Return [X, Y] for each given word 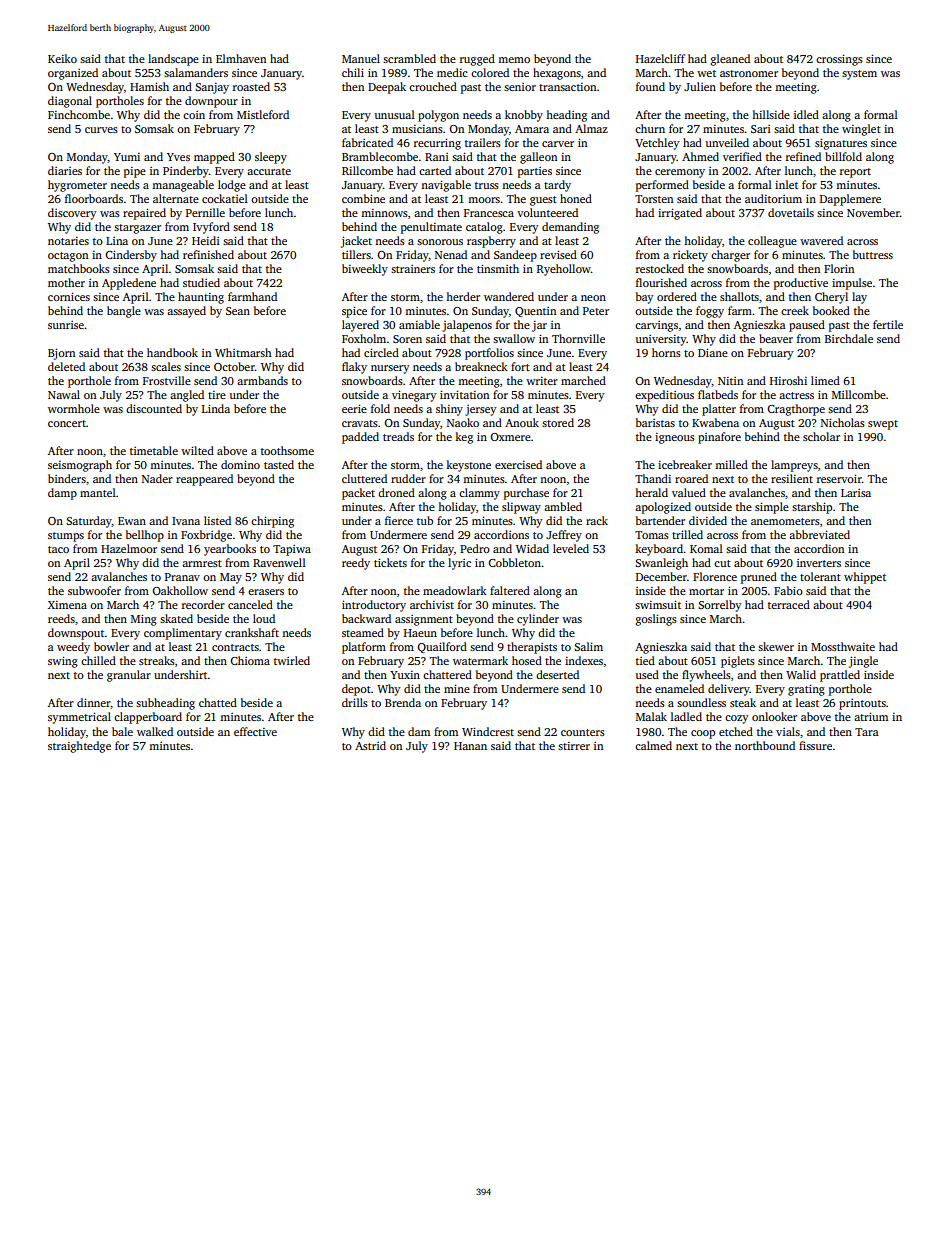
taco [58, 549]
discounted [154, 408]
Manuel [361, 58]
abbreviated [819, 534]
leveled [571, 548]
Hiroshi [788, 380]
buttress [873, 254]
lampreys [794, 466]
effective [255, 731]
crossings [839, 60]
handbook [172, 352]
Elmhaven [241, 58]
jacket [356, 242]
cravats [360, 423]
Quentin [535, 312]
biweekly [365, 270]
